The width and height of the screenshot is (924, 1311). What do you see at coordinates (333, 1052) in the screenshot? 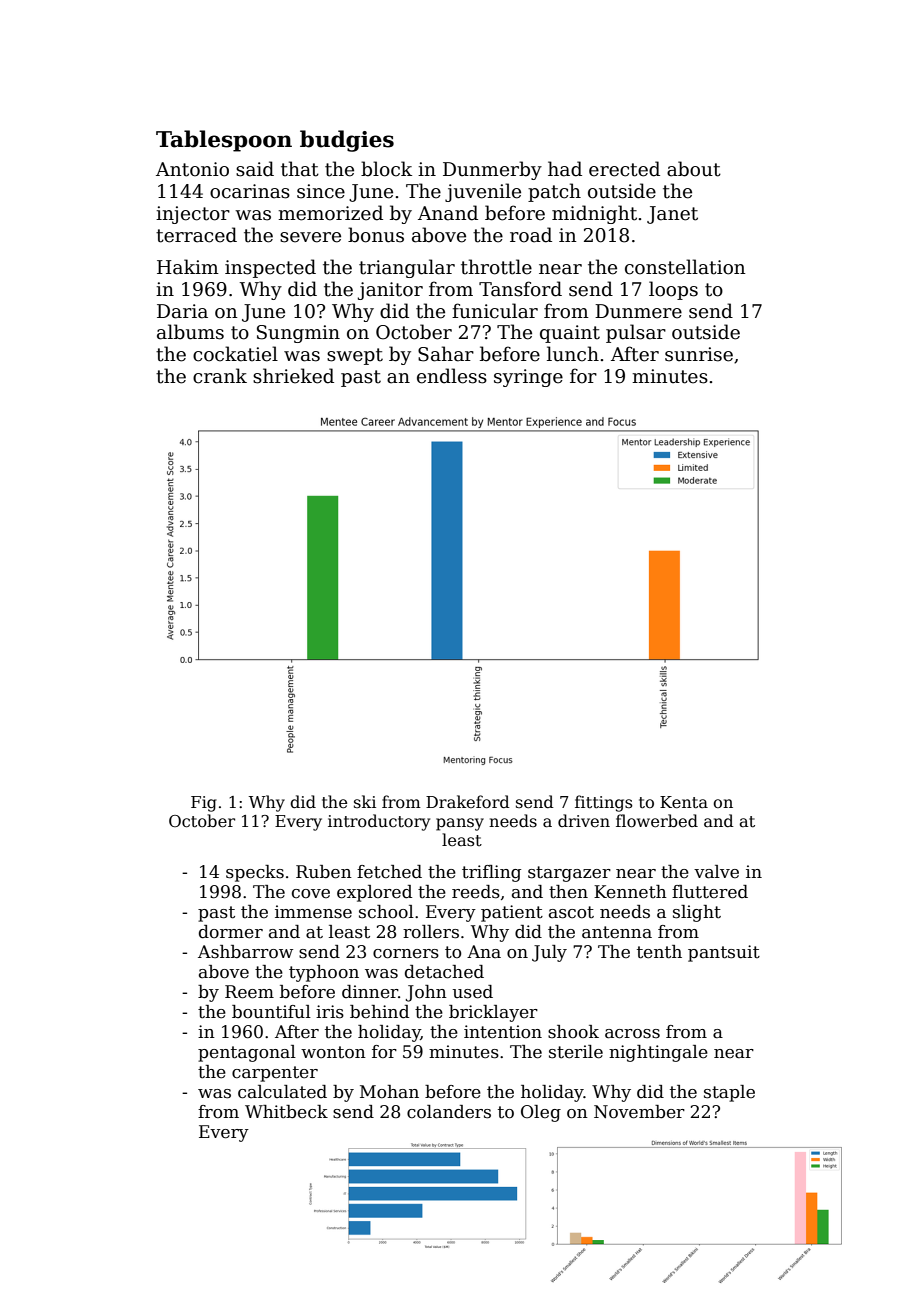
I see `wonton` at bounding box center [333, 1052].
